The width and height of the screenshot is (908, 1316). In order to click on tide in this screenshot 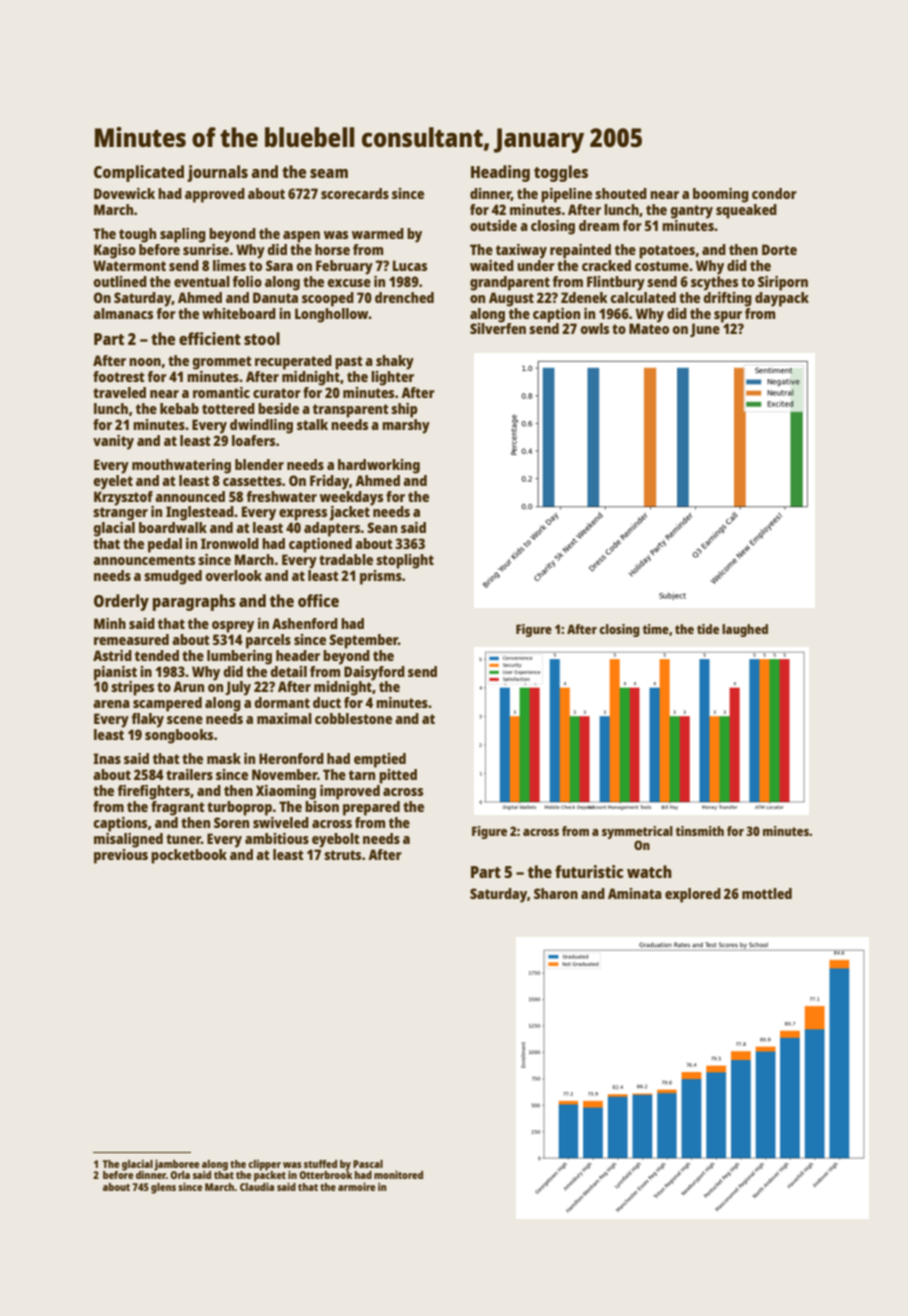, I will do `click(708, 629)`.
